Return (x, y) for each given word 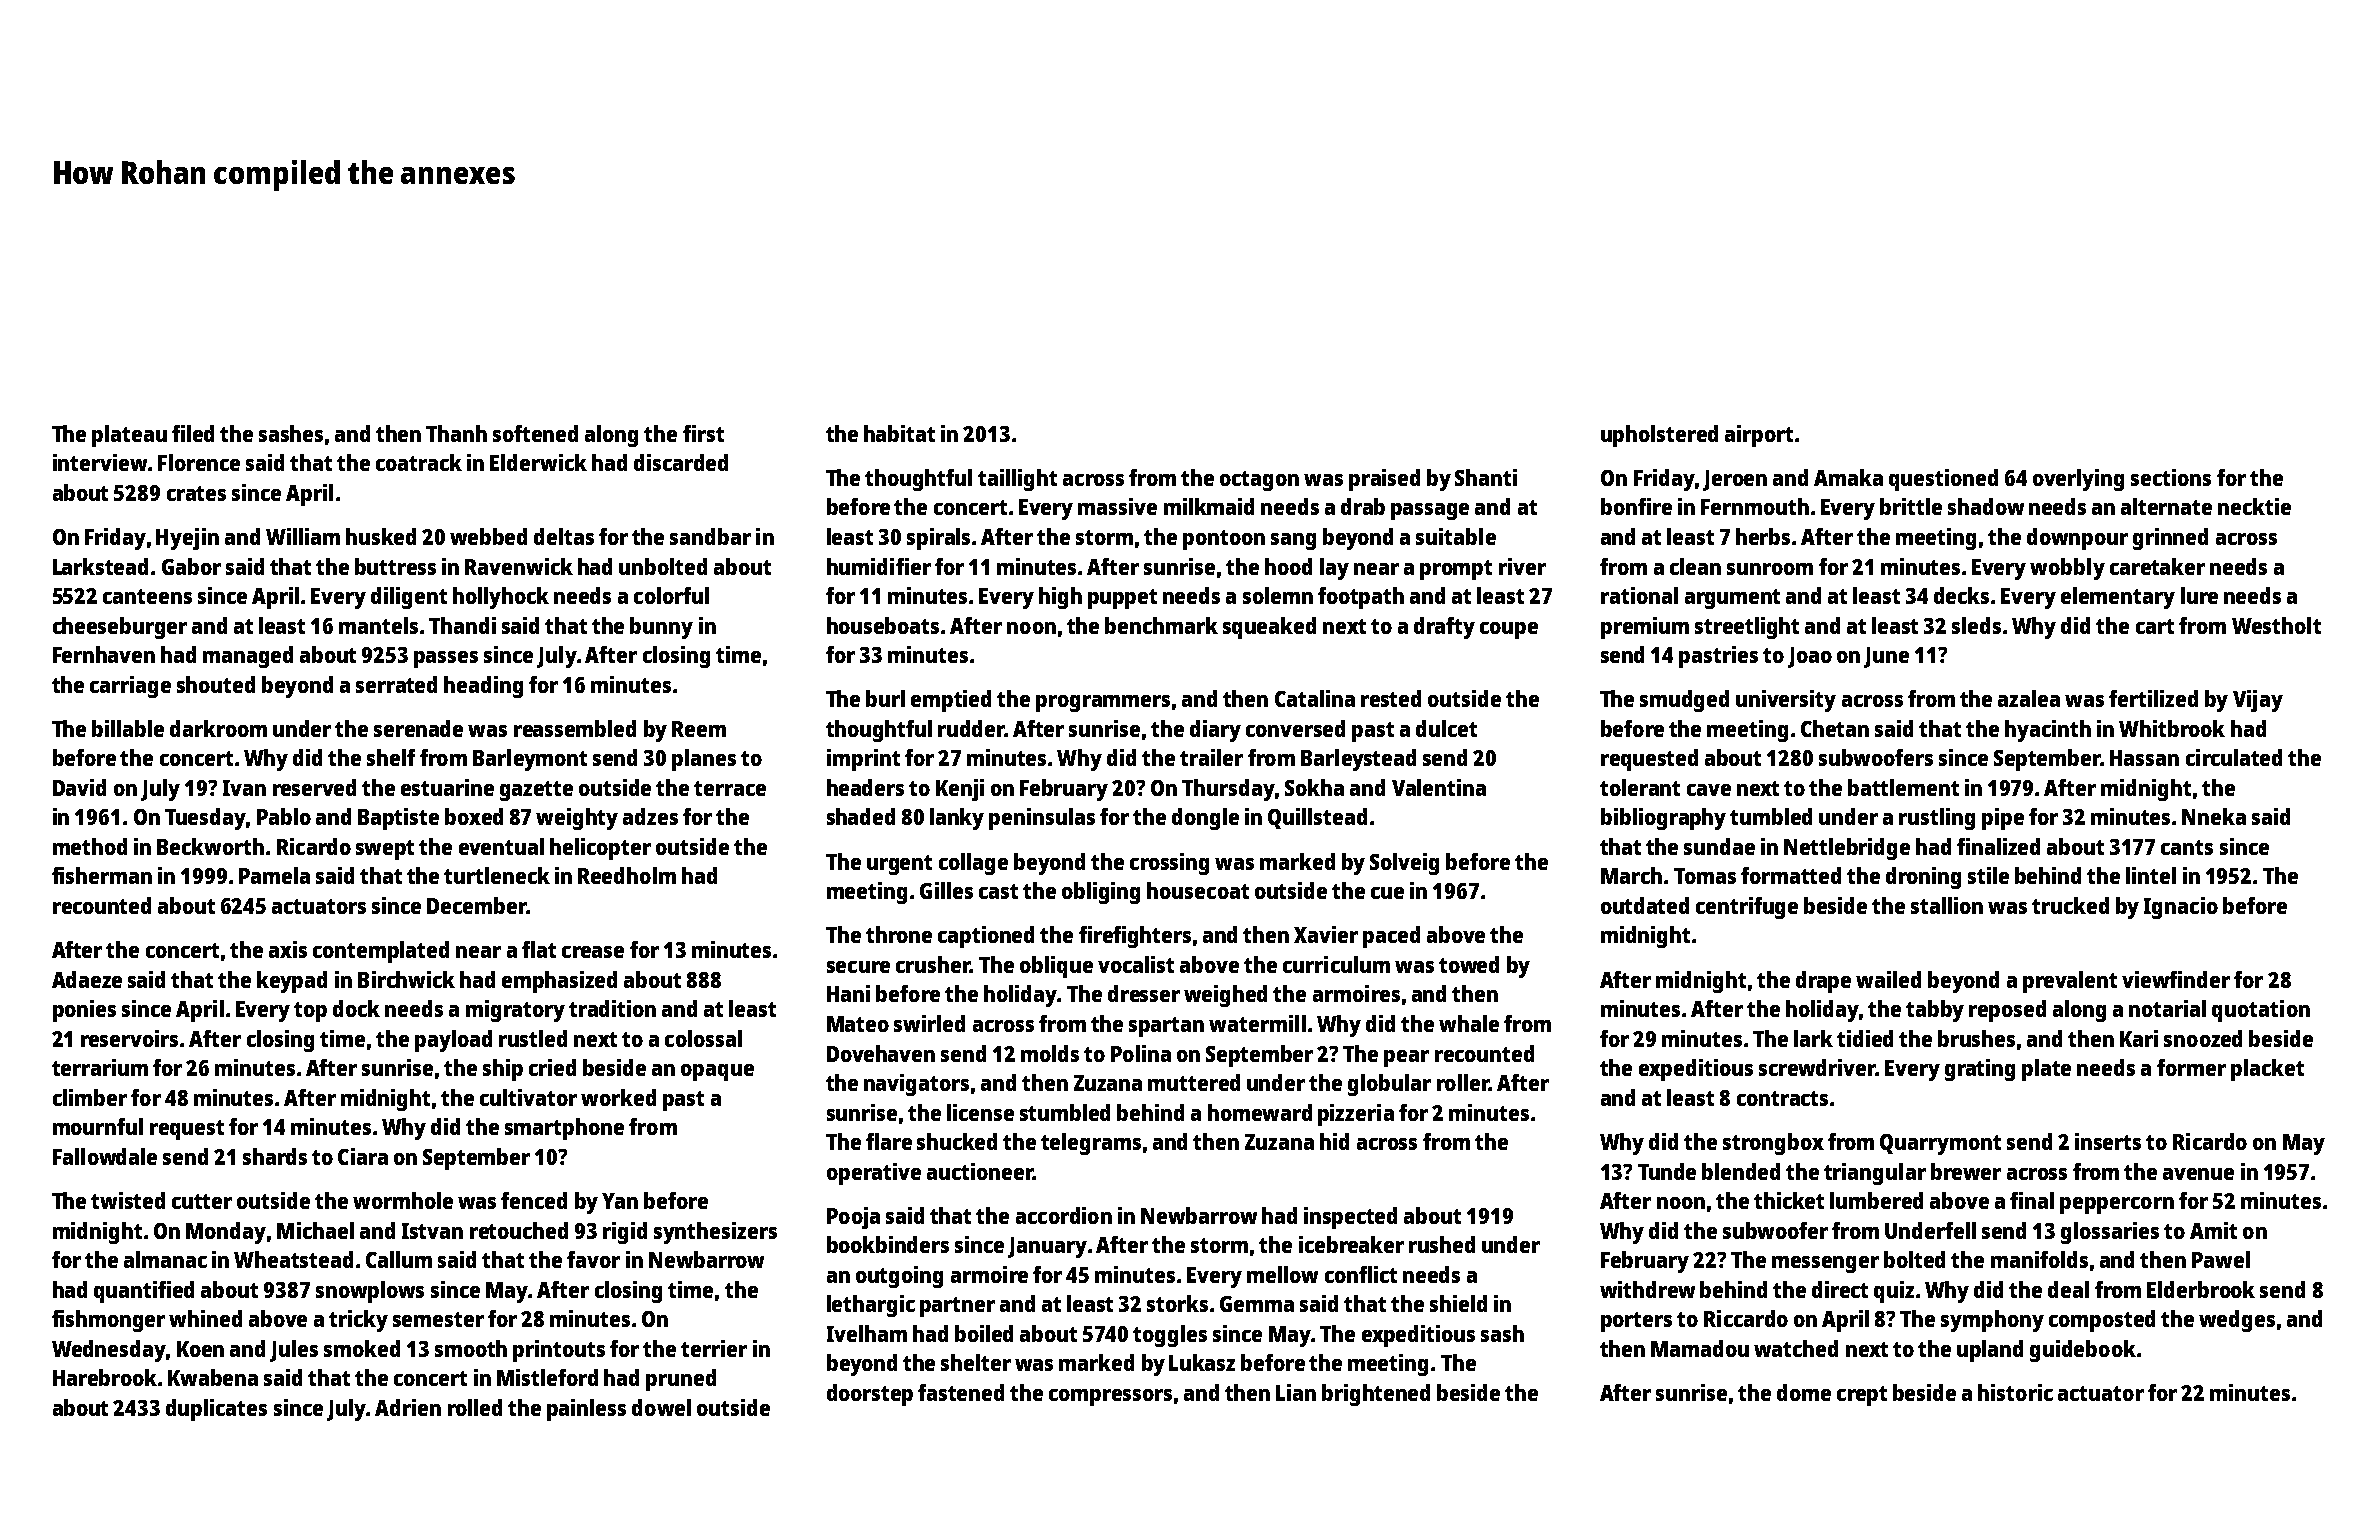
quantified (144, 1292)
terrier (714, 1348)
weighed (1225, 996)
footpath (1361, 598)
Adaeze (87, 979)
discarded (681, 462)
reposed (2007, 1011)
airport (1759, 436)
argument (1732, 599)
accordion (1064, 1215)
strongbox (1773, 1144)
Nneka (2214, 816)
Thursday (1228, 790)
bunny (661, 628)
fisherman (102, 875)
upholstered (1659, 436)
